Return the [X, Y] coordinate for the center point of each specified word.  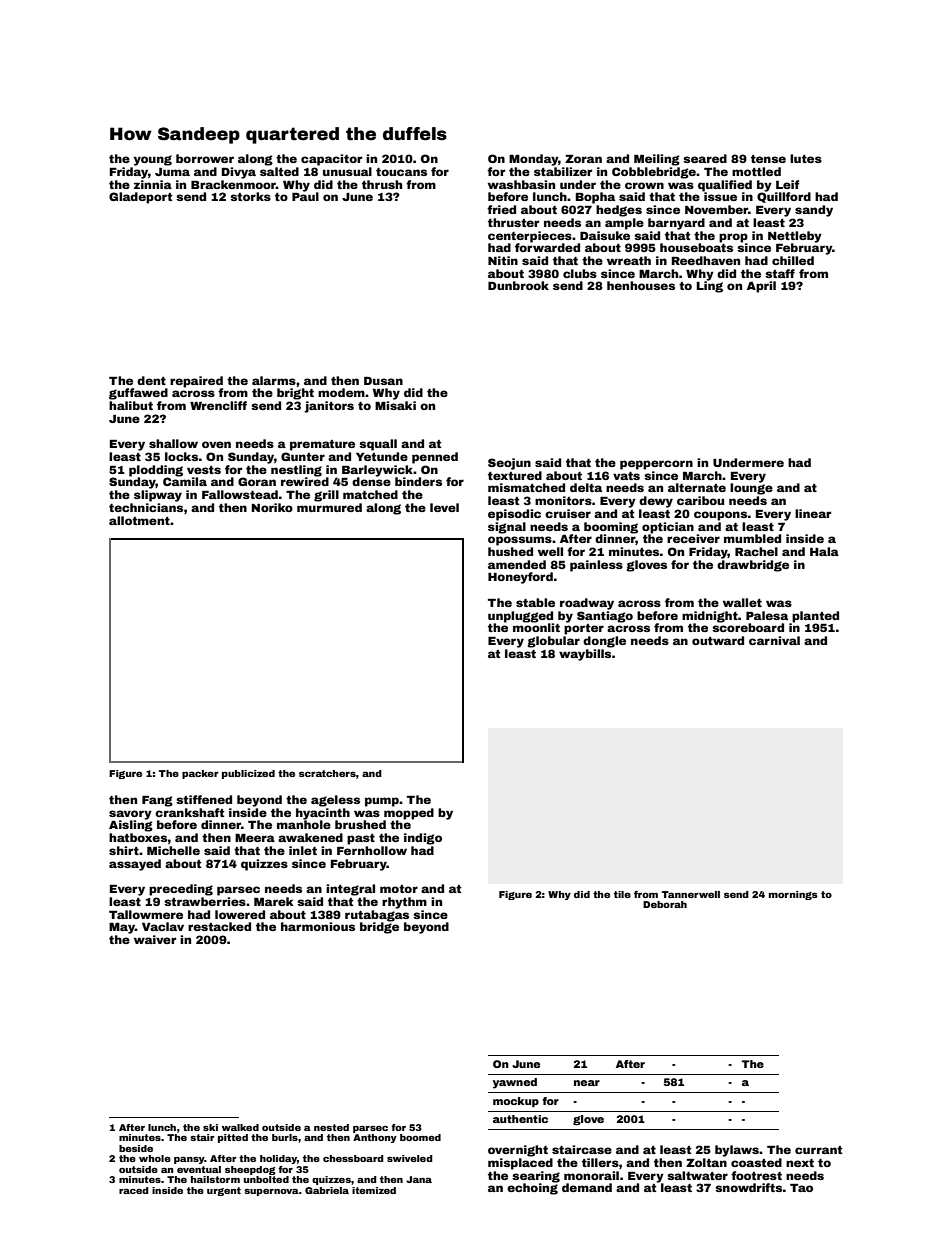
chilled [793, 260]
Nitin [503, 260]
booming [611, 528]
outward [718, 640]
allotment [139, 520]
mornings [793, 895]
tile [622, 894]
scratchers [327, 773]
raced [133, 1190]
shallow [173, 443]
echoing [532, 1189]
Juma [172, 172]
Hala [824, 551]
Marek [273, 901]
